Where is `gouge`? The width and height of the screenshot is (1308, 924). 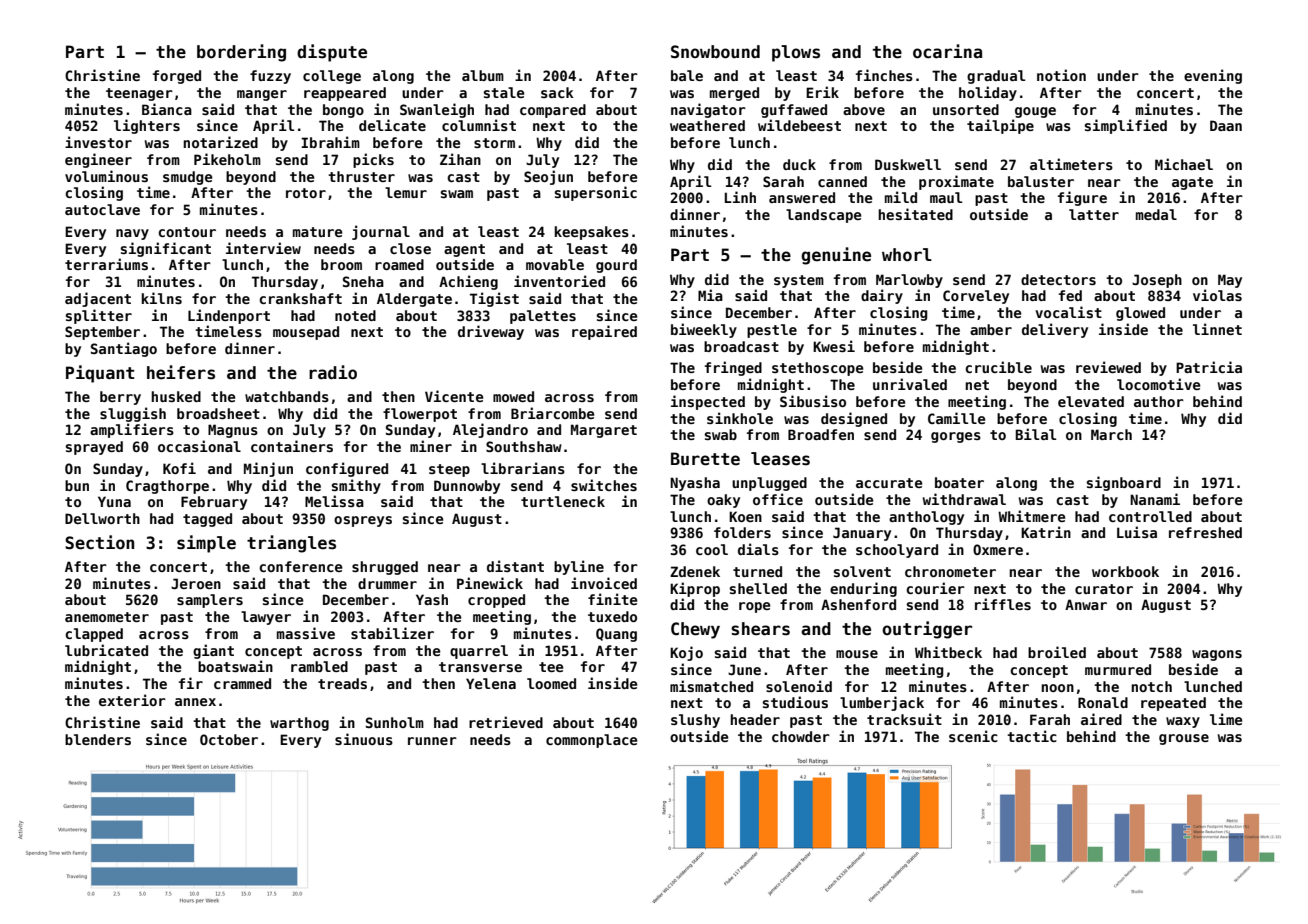 gouge is located at coordinates (1035, 112).
